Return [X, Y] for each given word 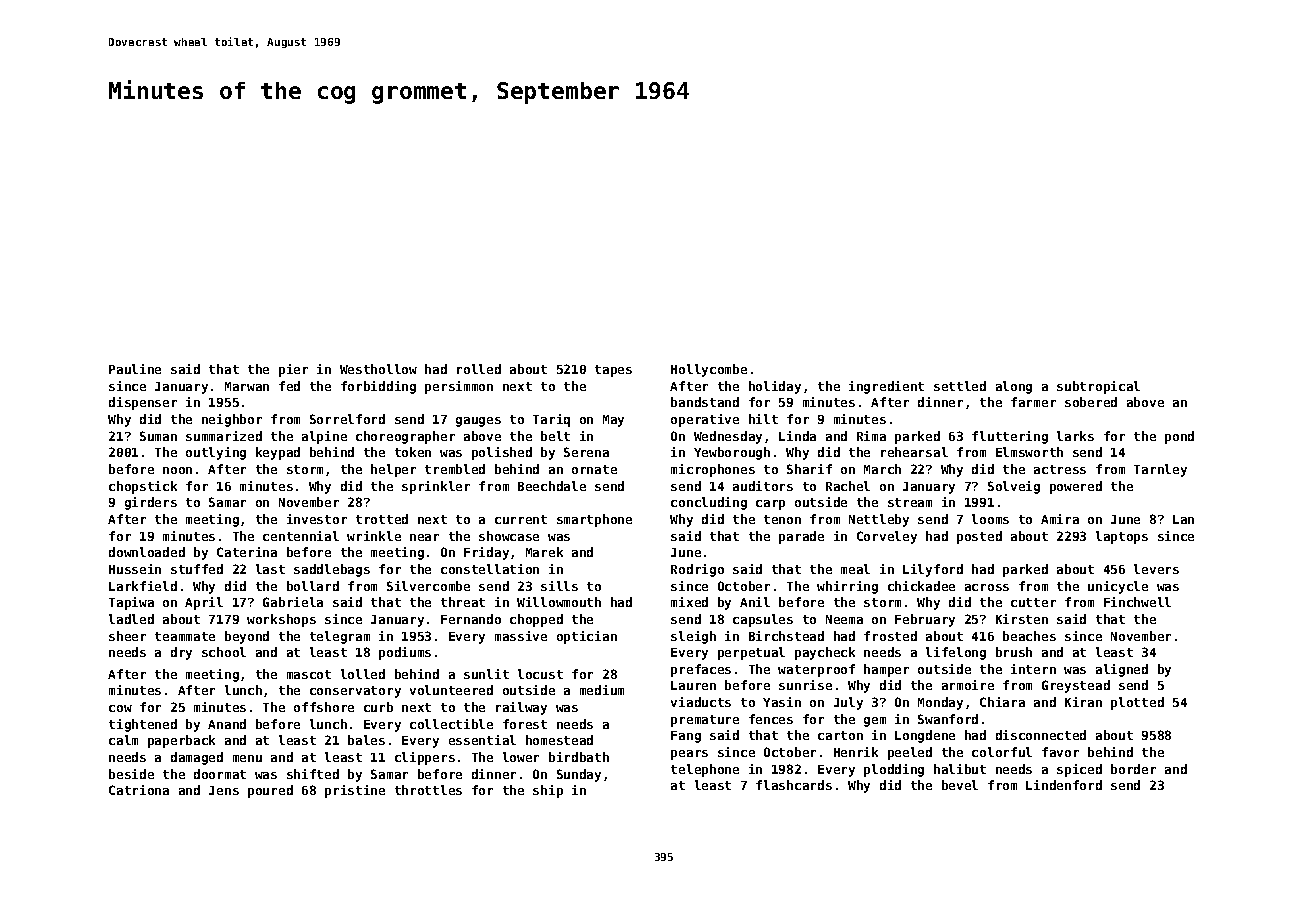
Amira [1060, 519]
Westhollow [378, 369]
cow [120, 708]
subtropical [1098, 387]
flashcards [794, 785]
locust [540, 674]
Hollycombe [709, 370]
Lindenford [1064, 785]
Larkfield [143, 586]
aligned [1122, 670]
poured [270, 791]
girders [151, 503]
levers [1156, 569]
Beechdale [552, 486]
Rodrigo [697, 570]
